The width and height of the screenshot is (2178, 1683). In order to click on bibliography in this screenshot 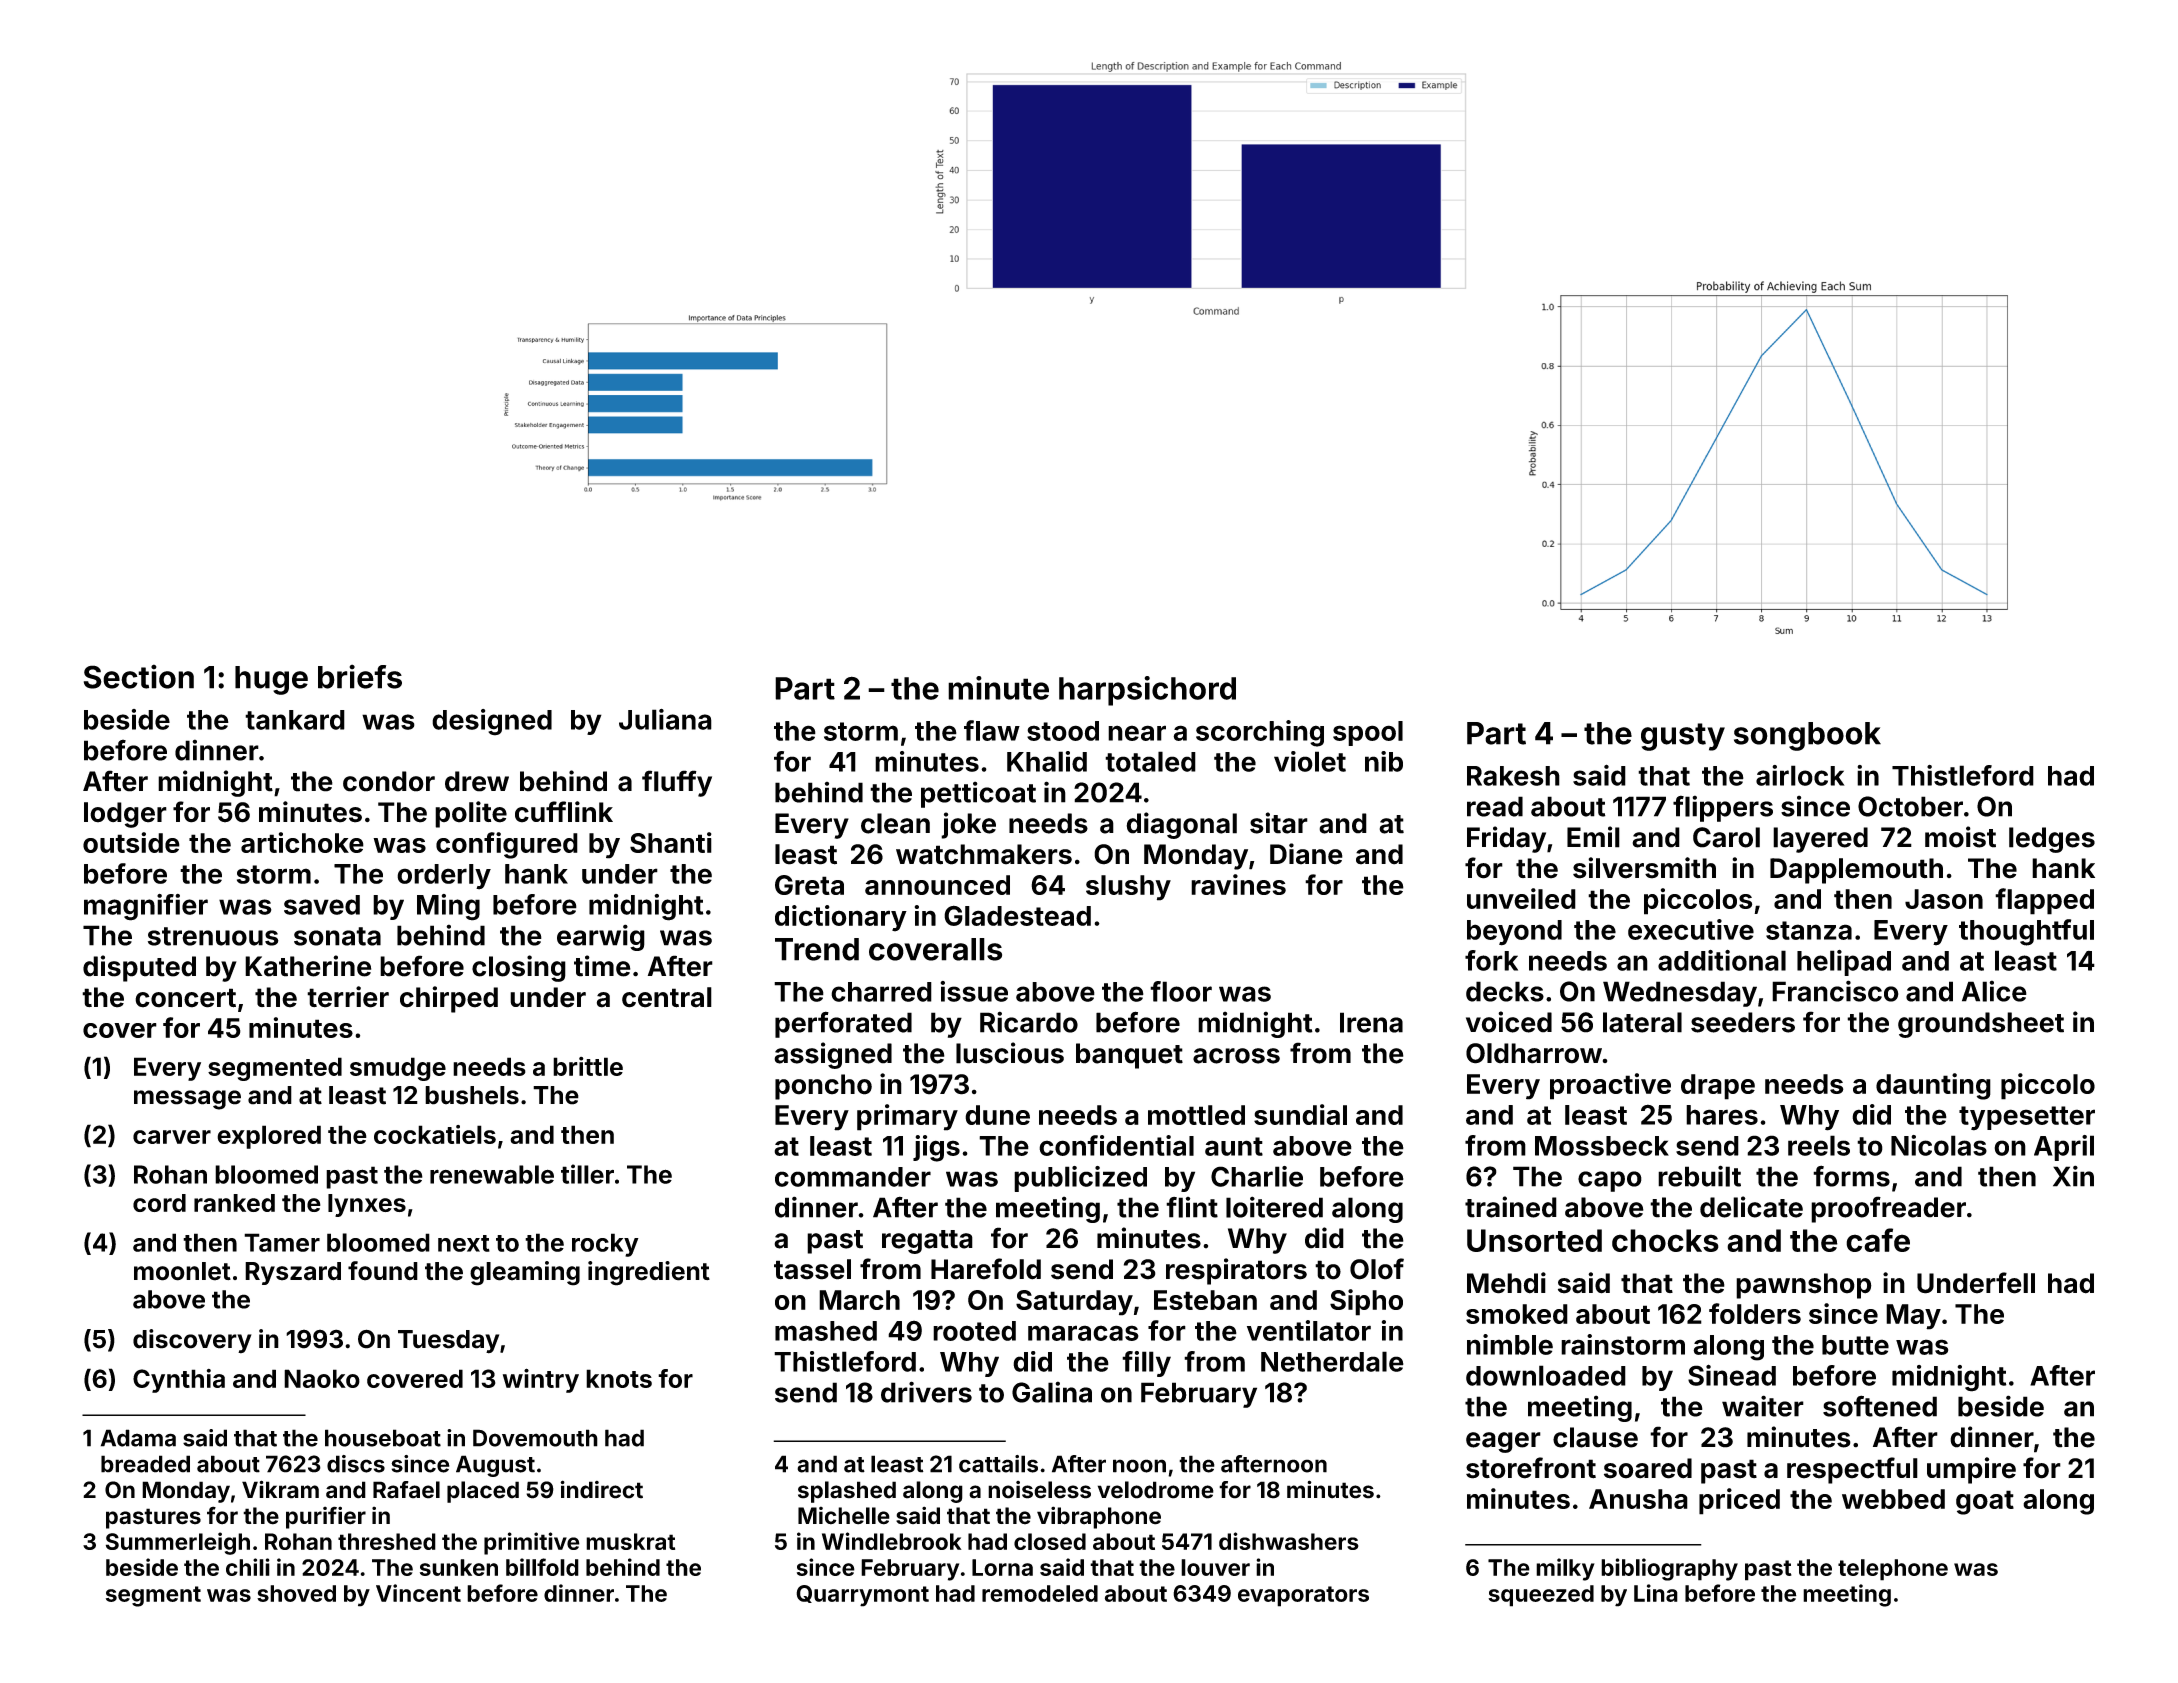, I will do `click(1669, 1569)`.
